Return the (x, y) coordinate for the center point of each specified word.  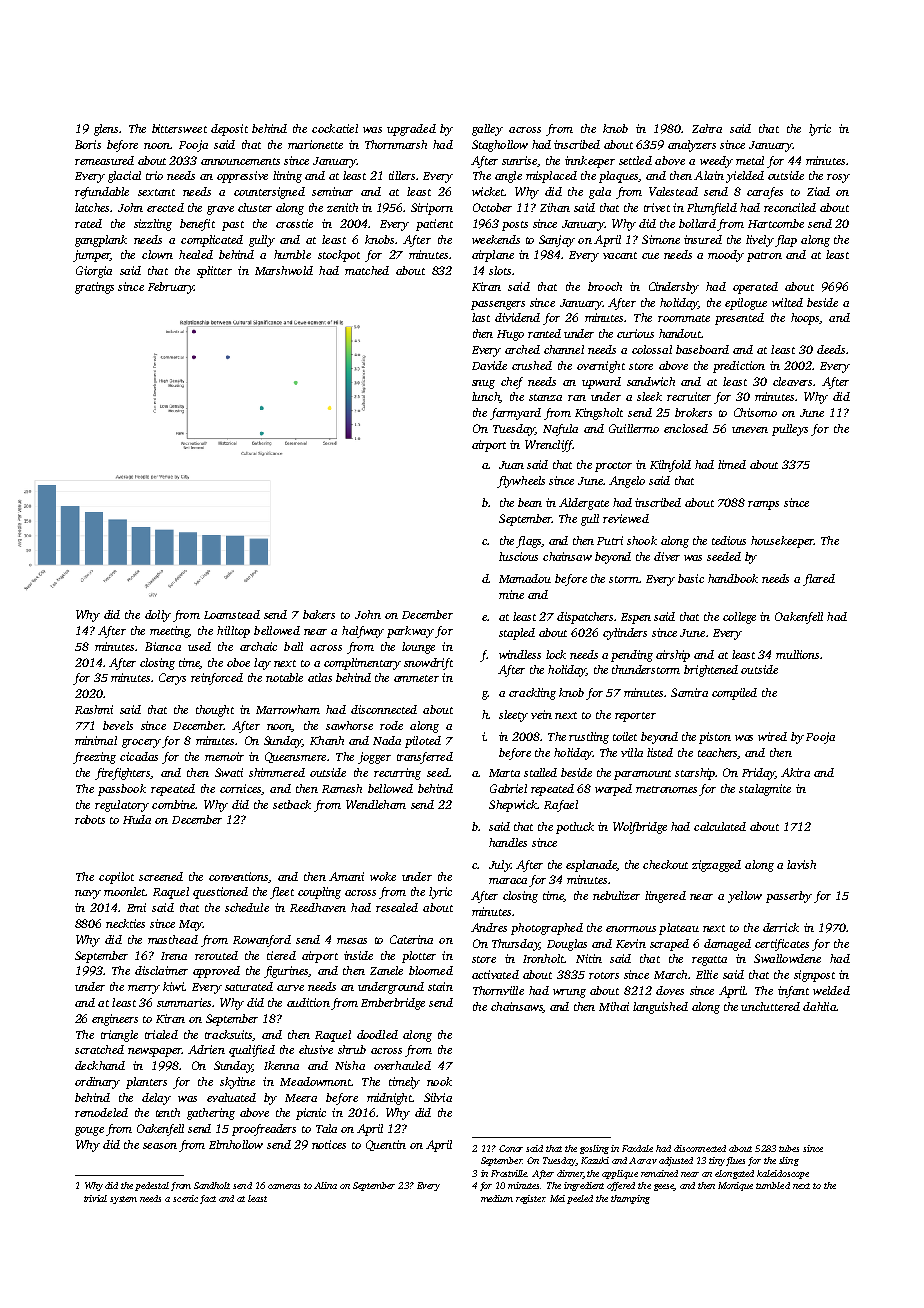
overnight (601, 367)
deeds (831, 349)
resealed (397, 907)
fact (208, 1199)
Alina (325, 1185)
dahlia (819, 1006)
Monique (735, 1186)
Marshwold (284, 270)
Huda (137, 819)
